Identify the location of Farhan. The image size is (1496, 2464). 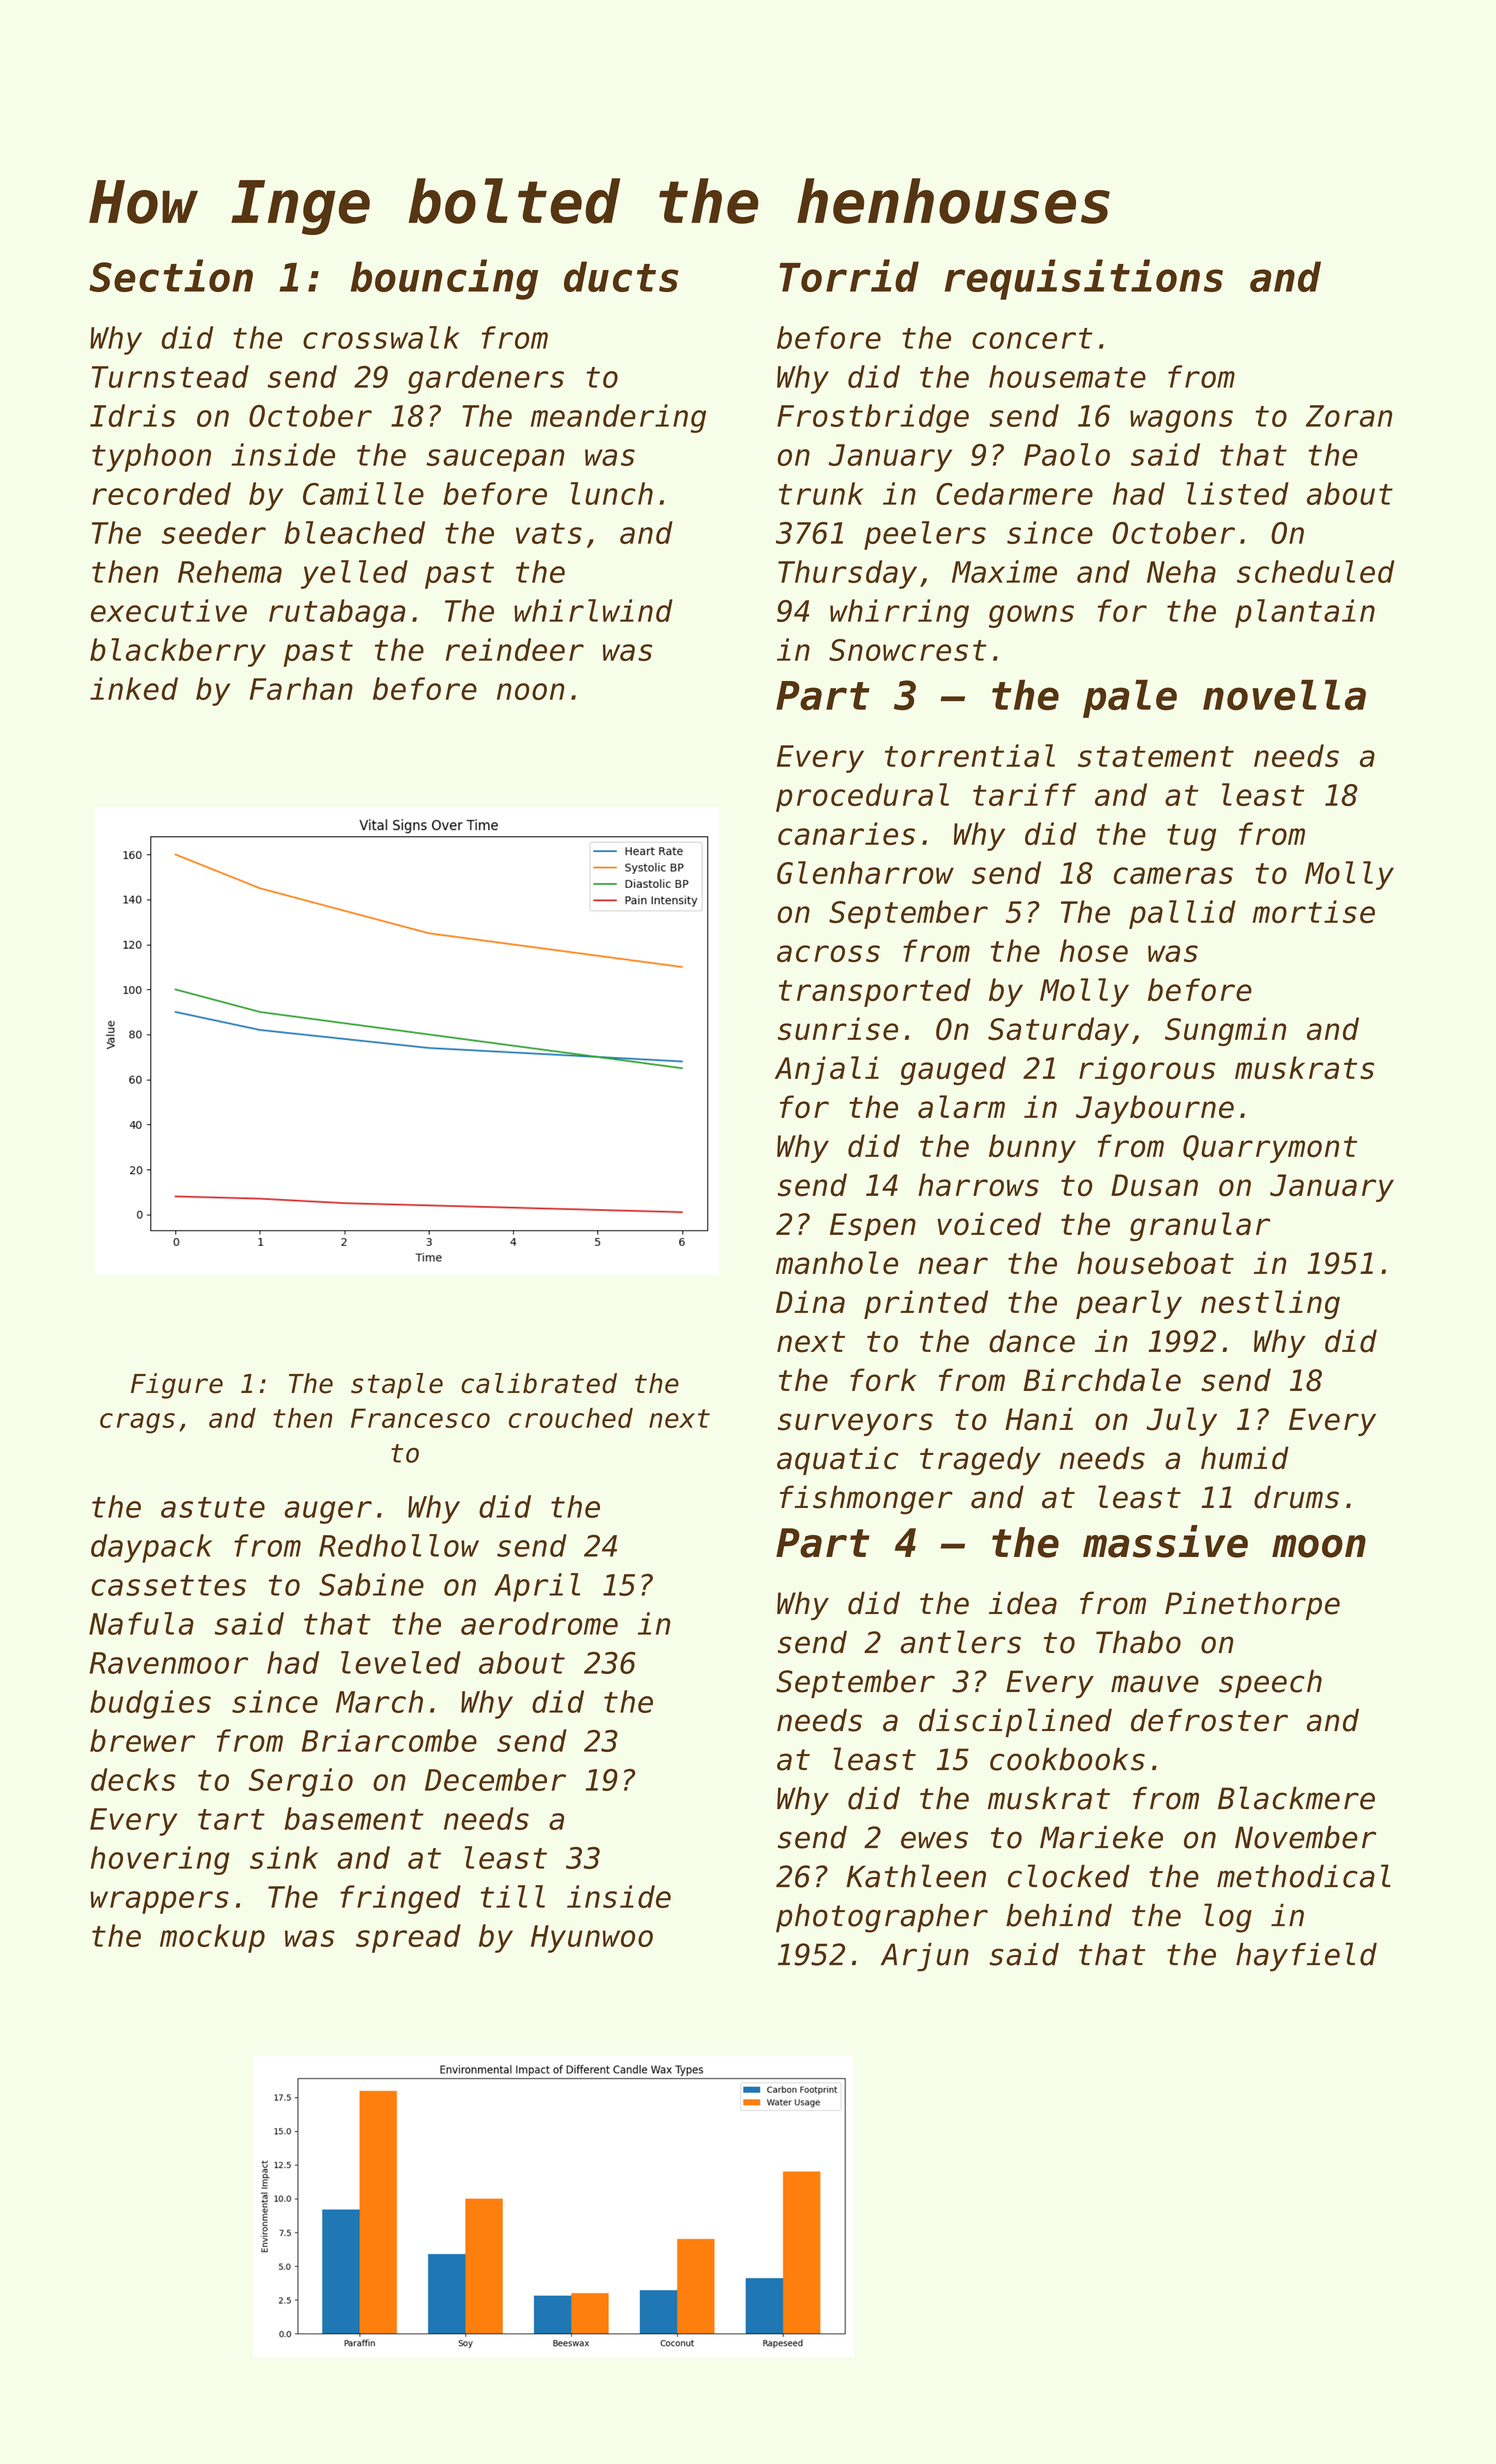
(301, 688).
